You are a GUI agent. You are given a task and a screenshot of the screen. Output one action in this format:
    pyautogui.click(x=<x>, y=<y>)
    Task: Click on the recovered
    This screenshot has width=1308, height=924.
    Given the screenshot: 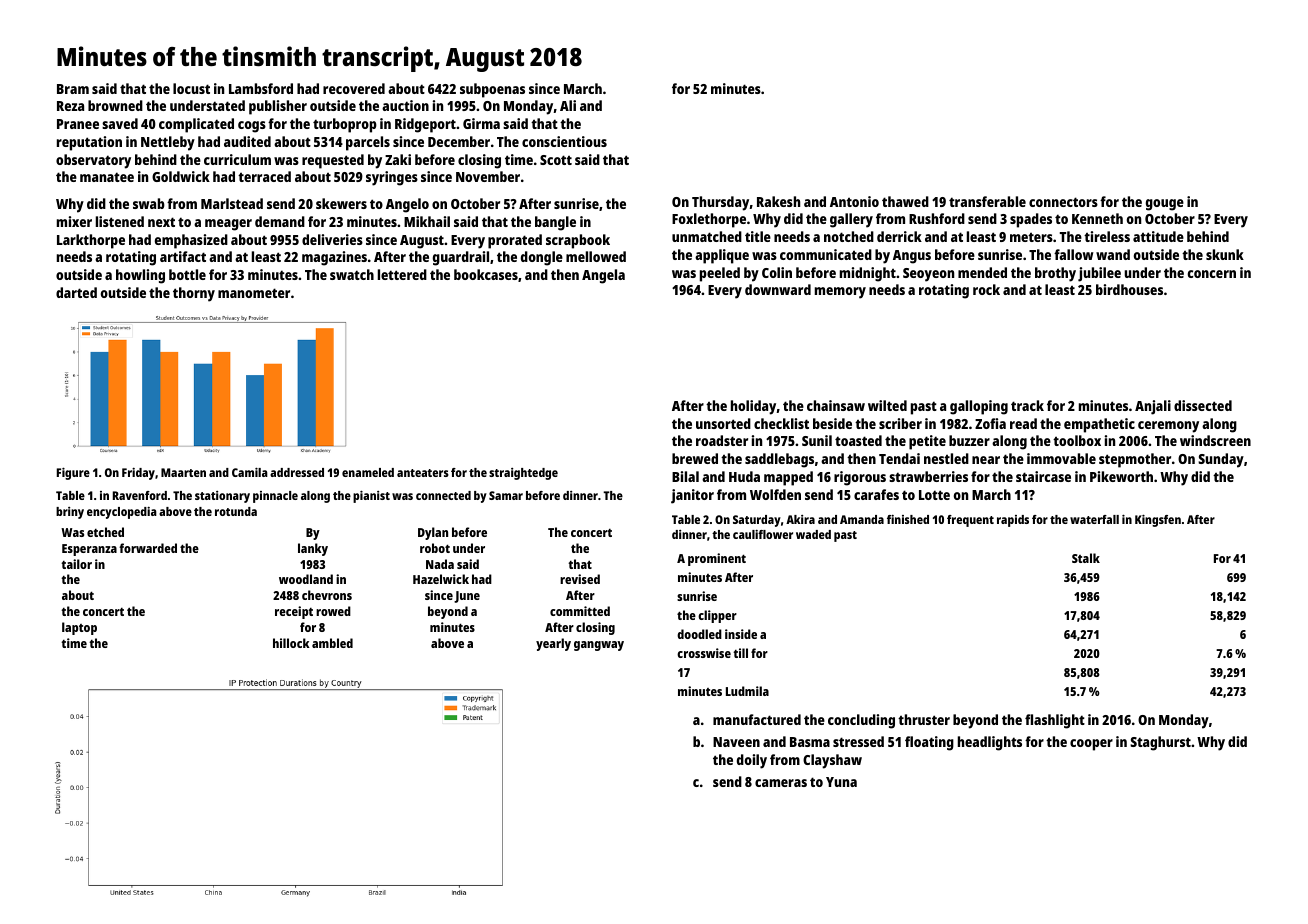 What is the action you would take?
    pyautogui.click(x=354, y=88)
